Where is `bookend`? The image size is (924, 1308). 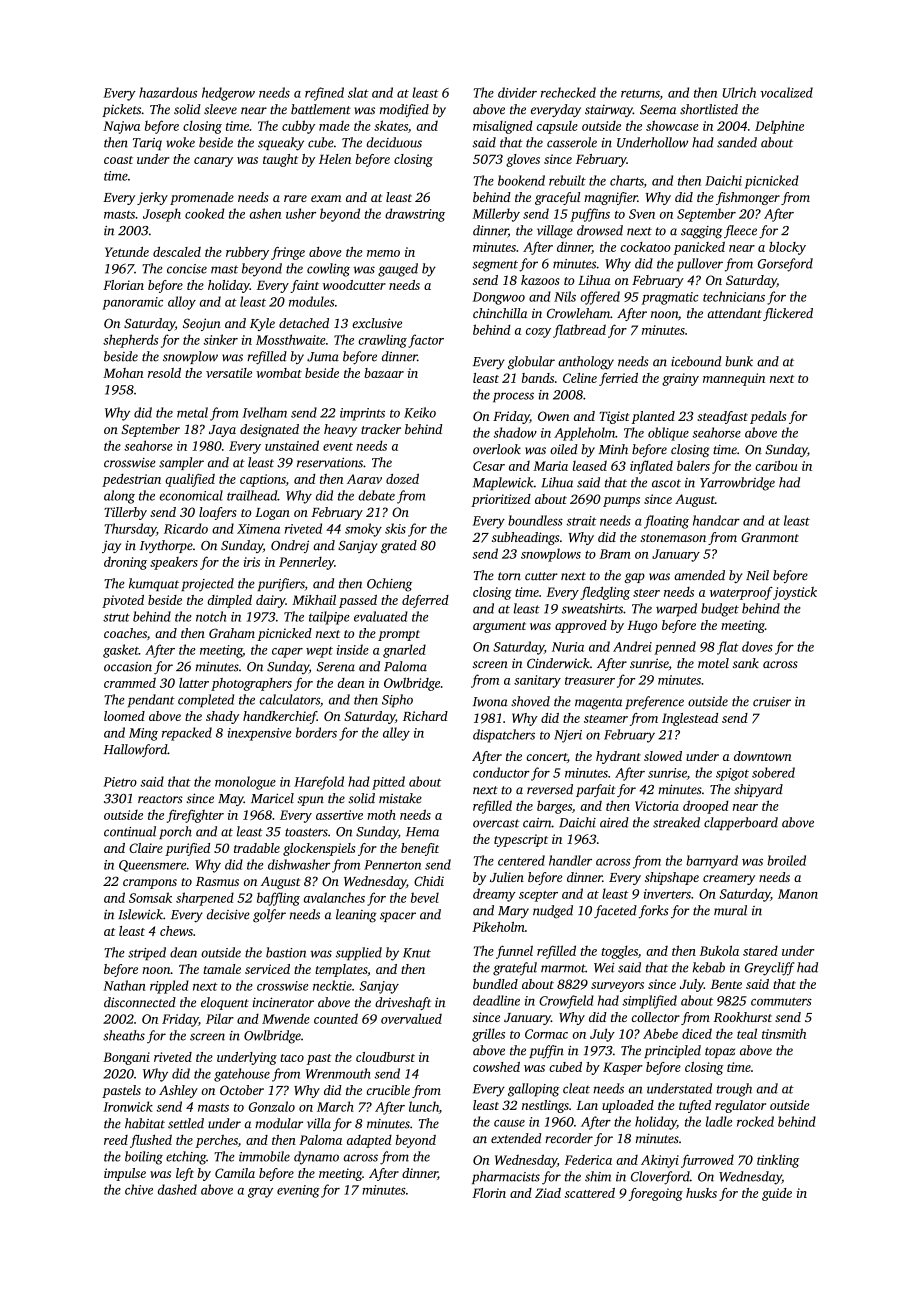 bookend is located at coordinates (521, 180).
